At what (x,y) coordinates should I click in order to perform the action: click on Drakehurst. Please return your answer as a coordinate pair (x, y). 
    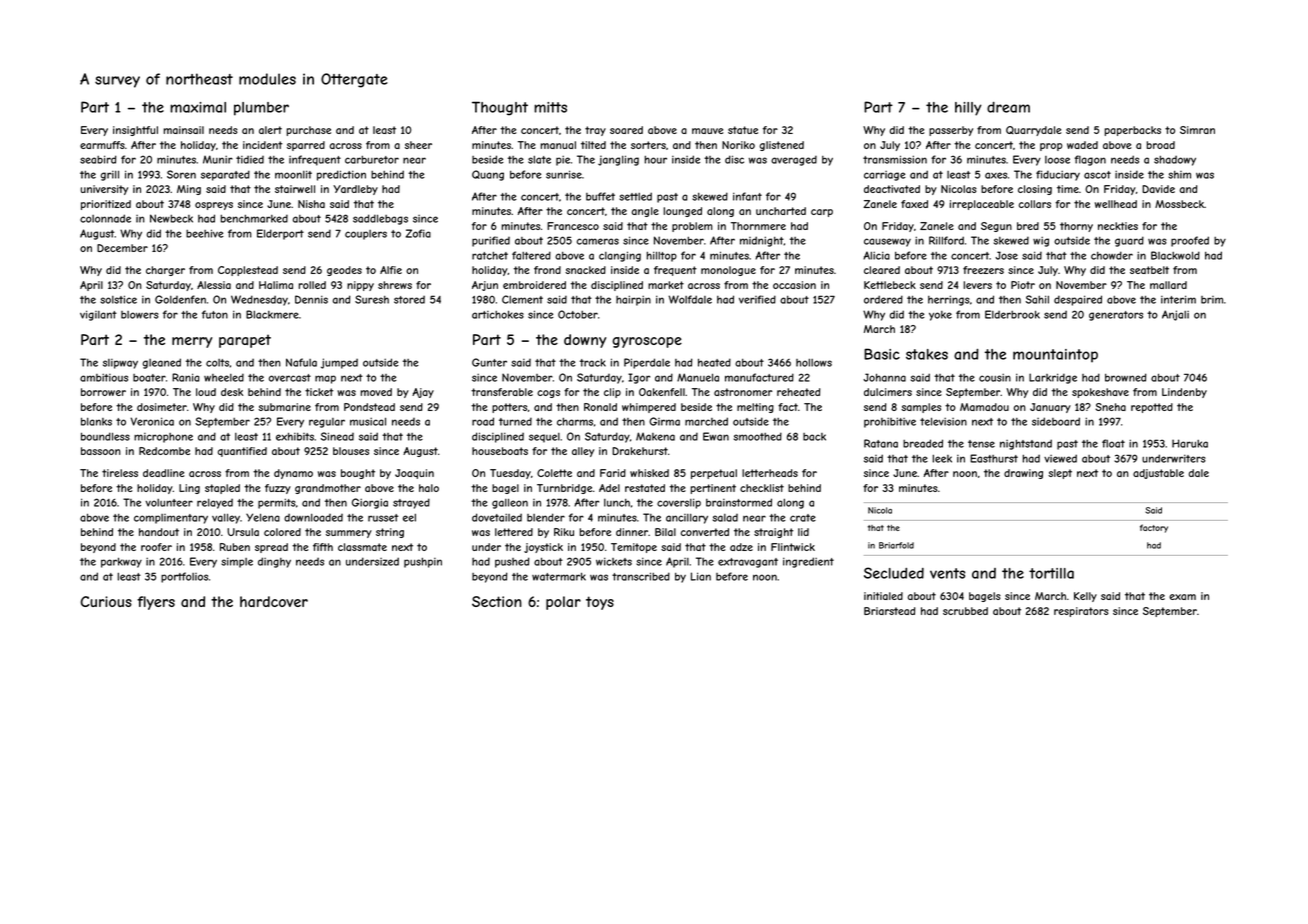
    Looking at the image, I should click on (640, 451).
